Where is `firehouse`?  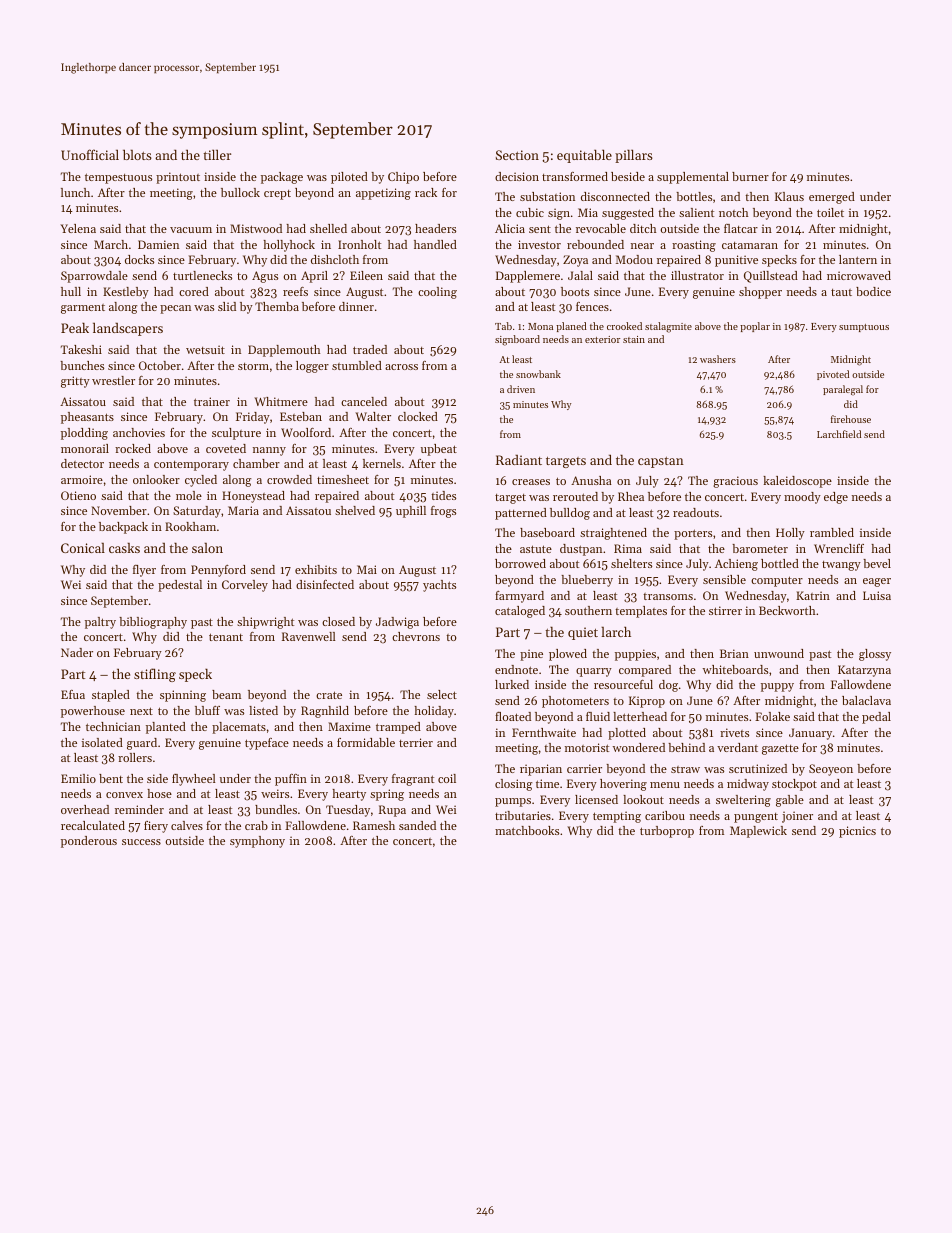 firehouse is located at coordinates (851, 419).
